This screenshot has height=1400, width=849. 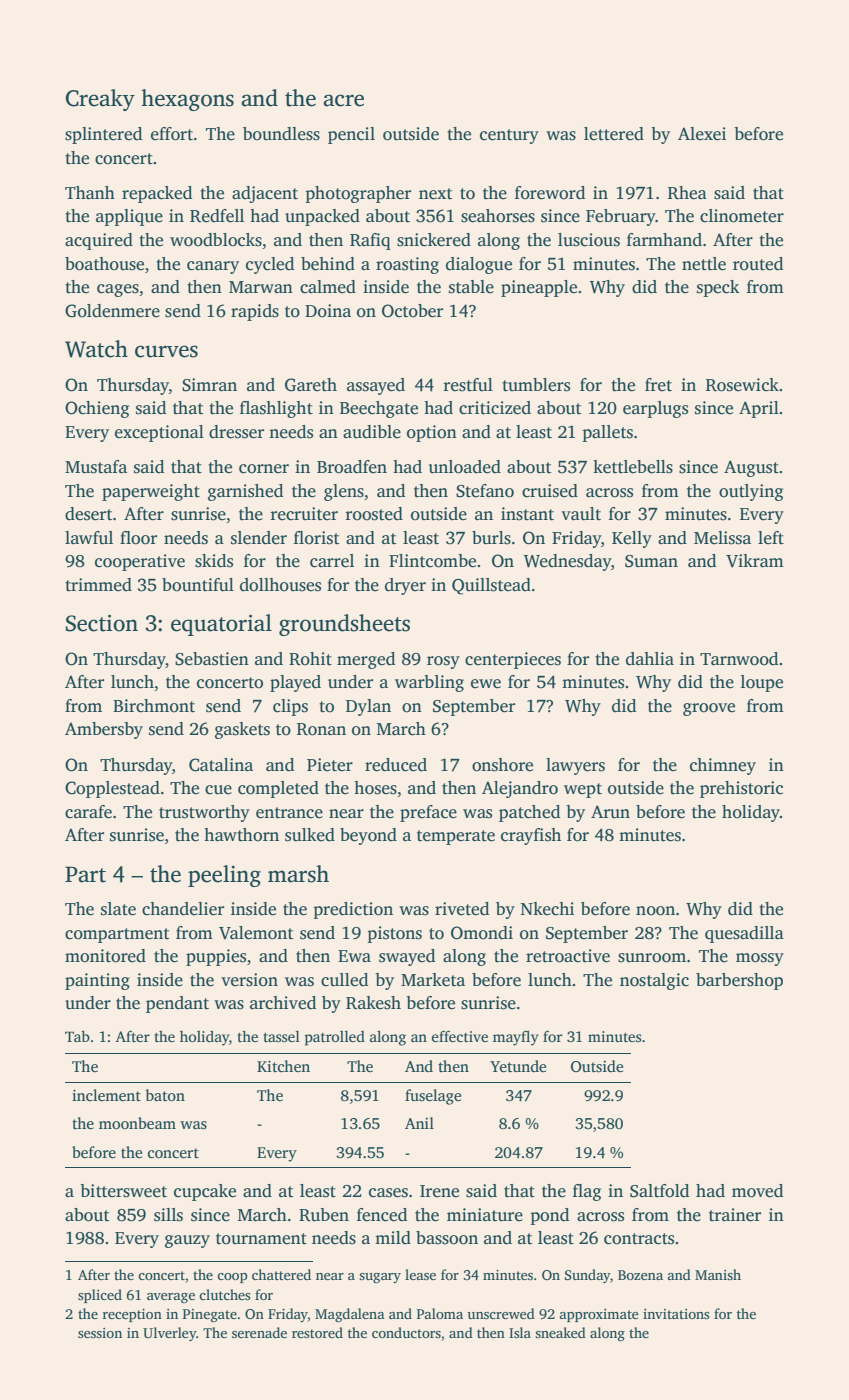 I want to click on trustworthy, so click(x=204, y=813).
